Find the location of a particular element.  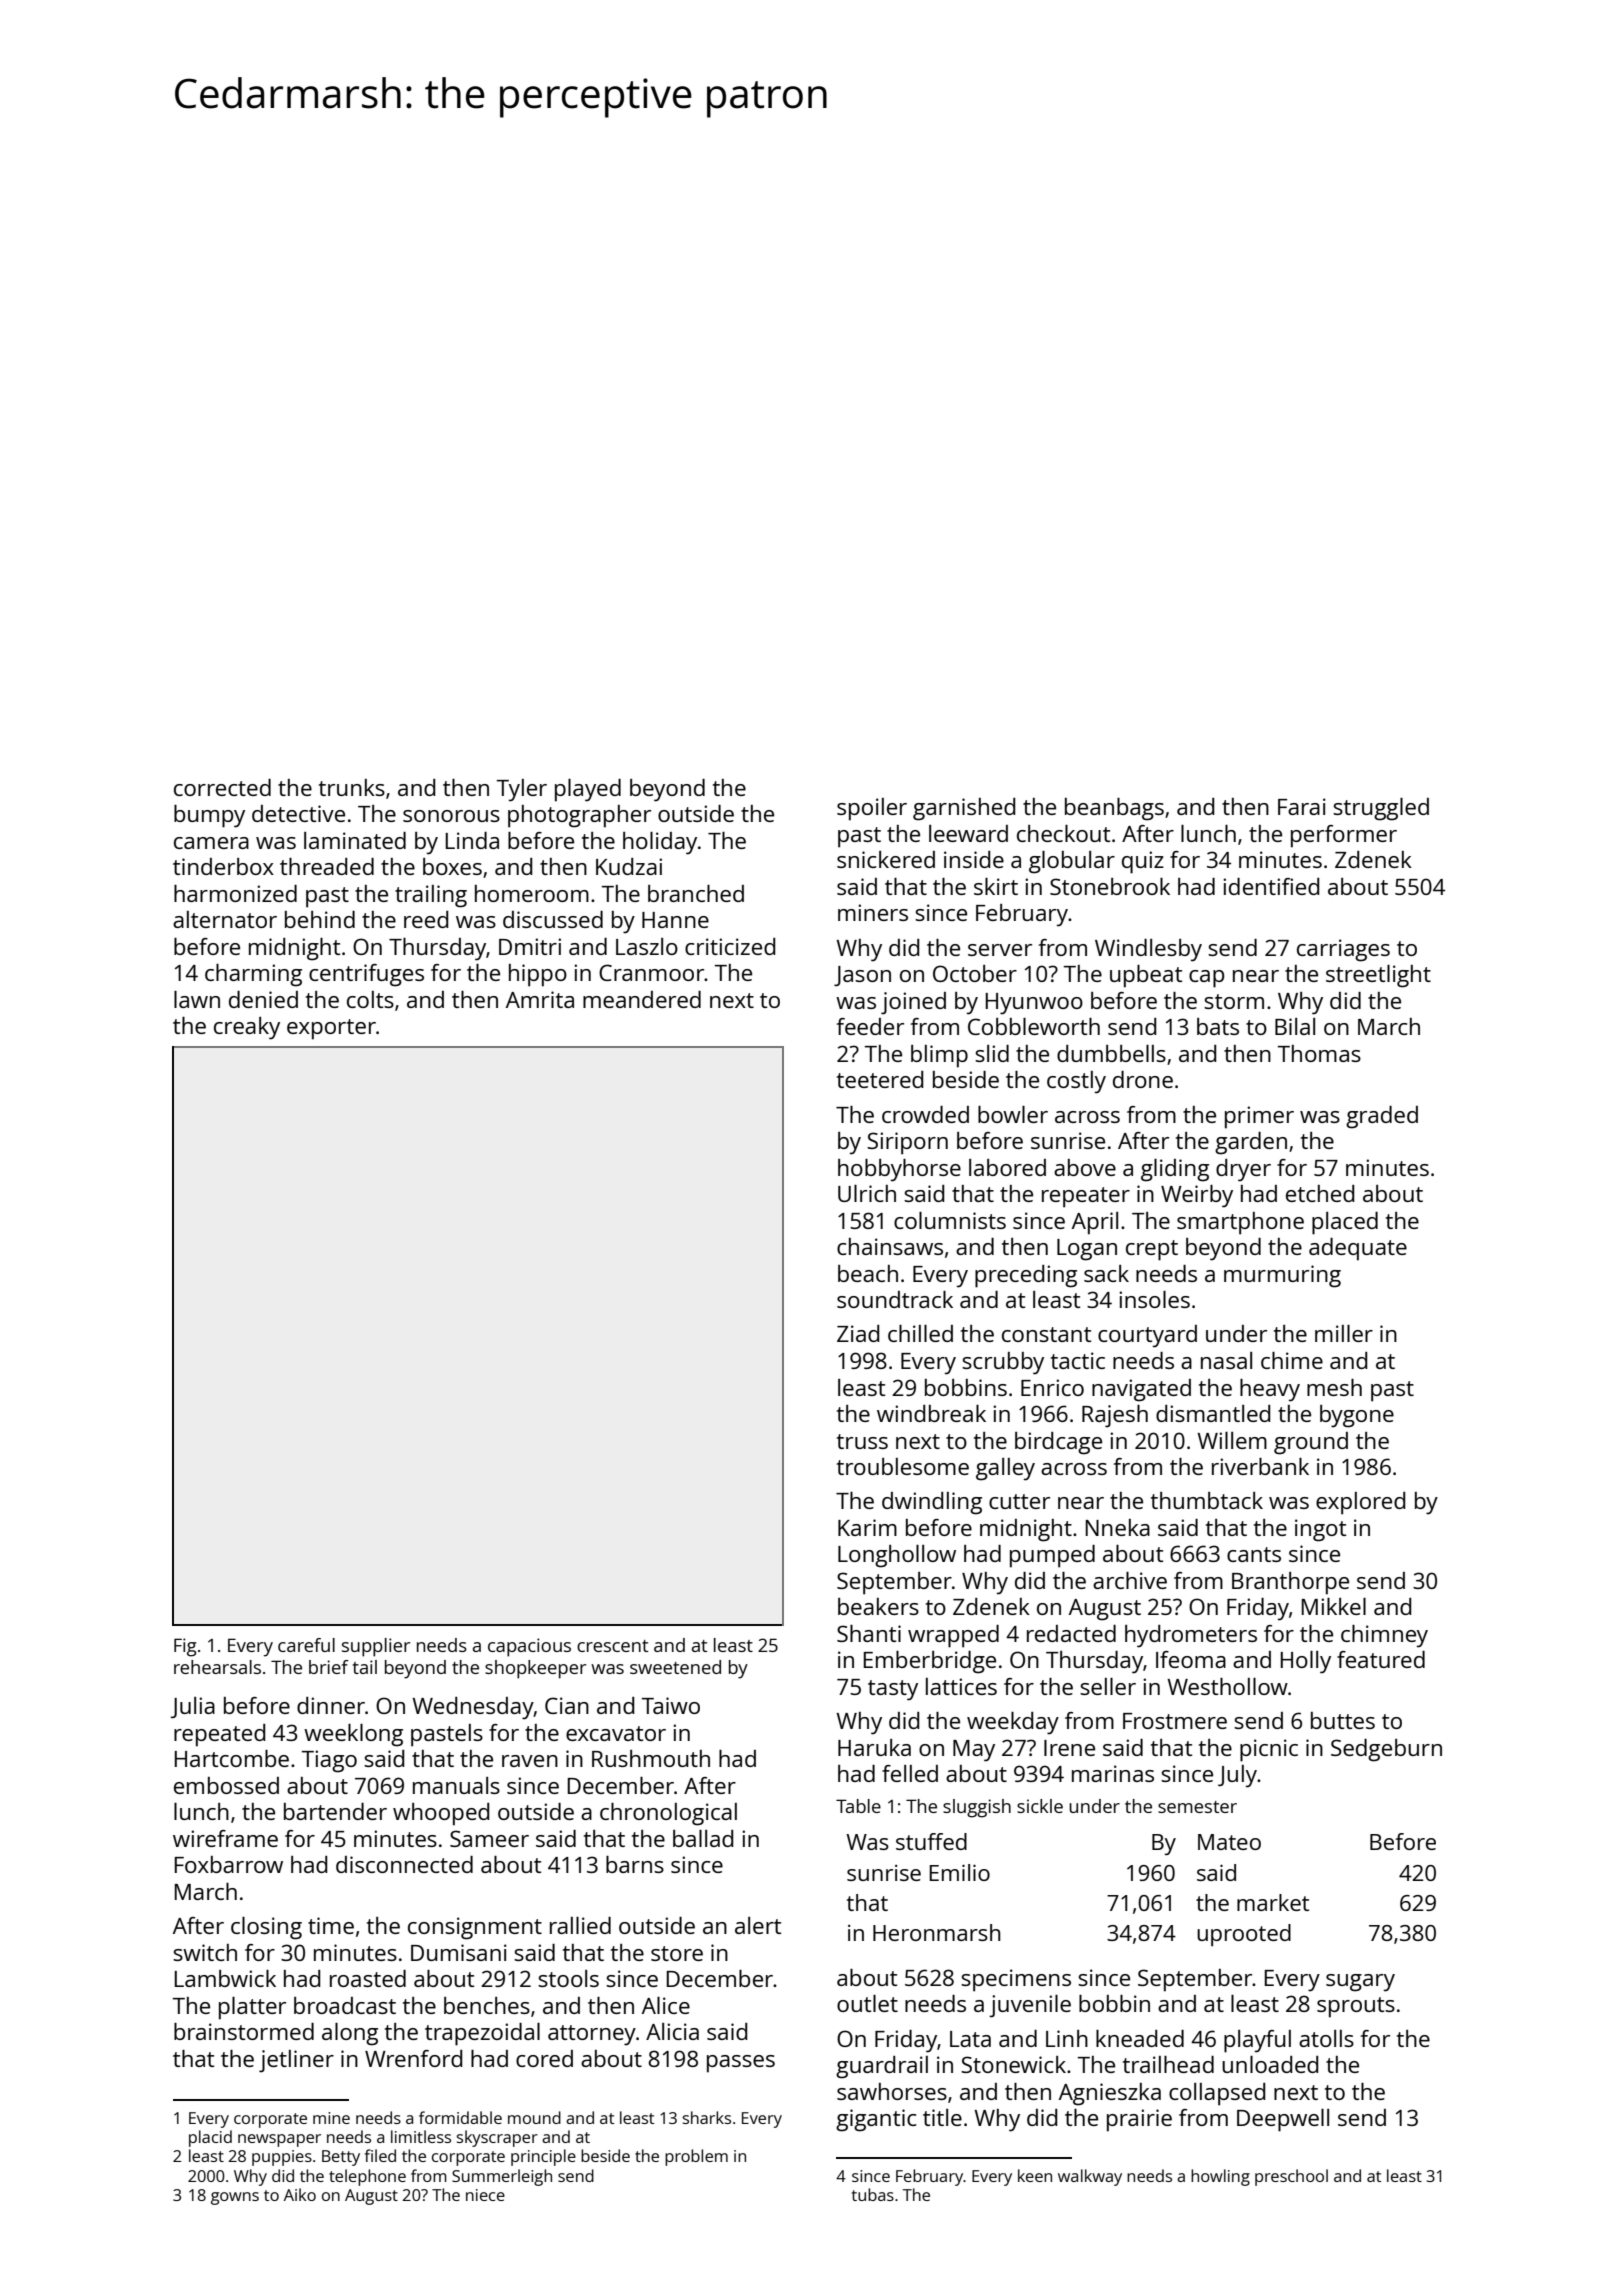

corrected is located at coordinates (222, 787).
